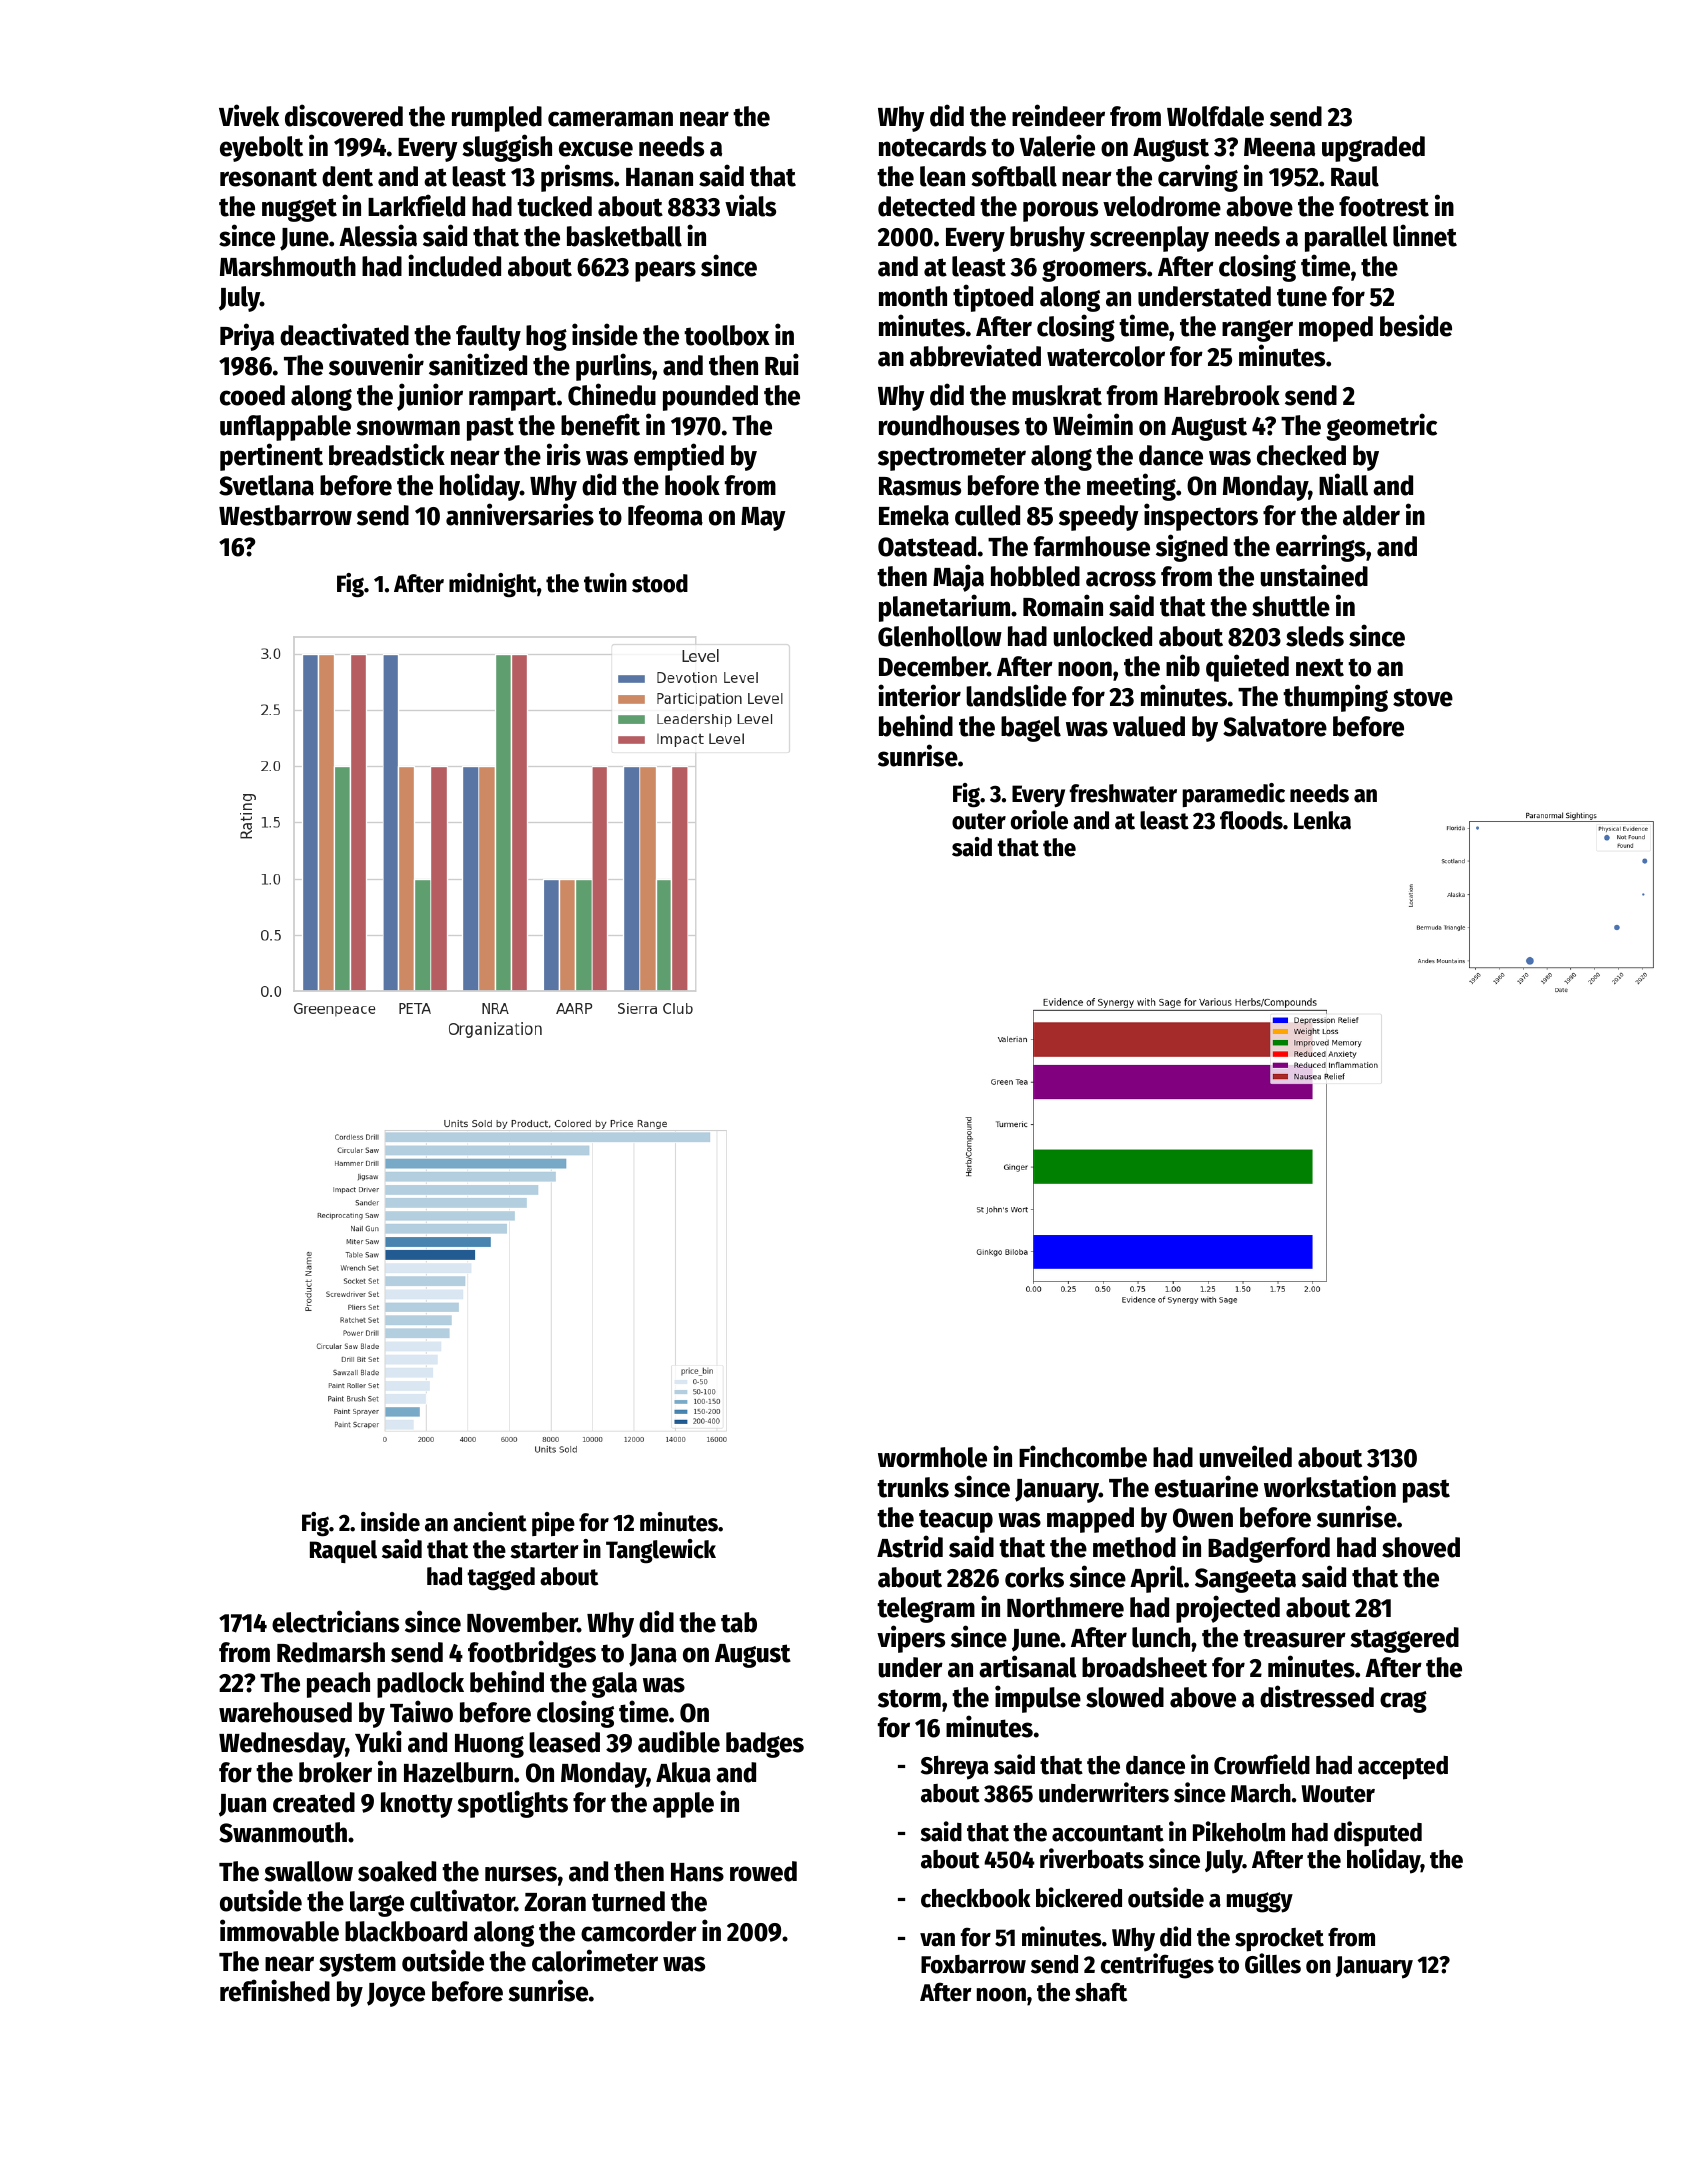  Describe the element at coordinates (661, 1551) in the screenshot. I see `Tanglewick` at that location.
